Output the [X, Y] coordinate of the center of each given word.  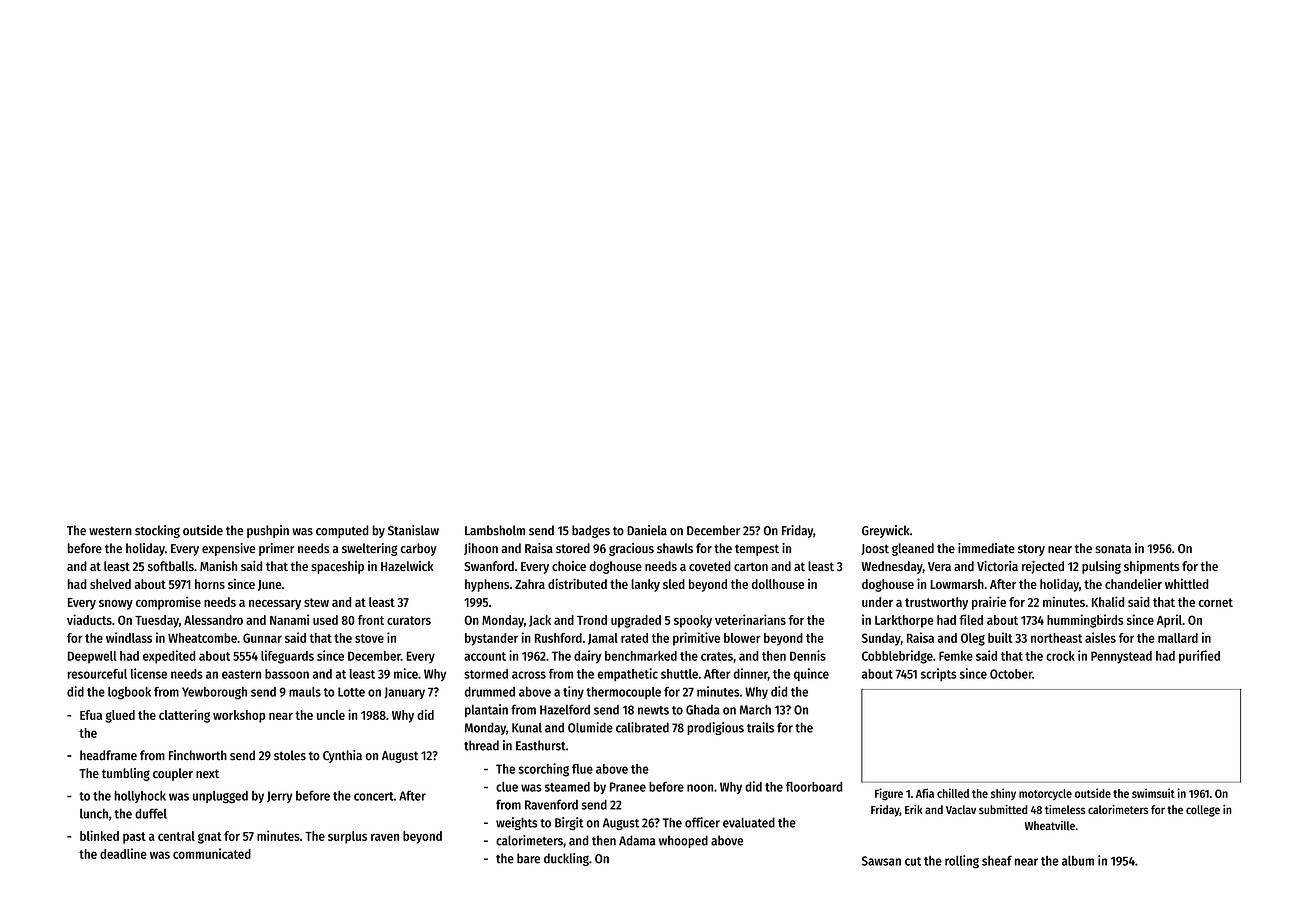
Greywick [886, 531]
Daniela [647, 530]
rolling [962, 862]
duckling [566, 859]
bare [528, 858]
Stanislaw [413, 530]
